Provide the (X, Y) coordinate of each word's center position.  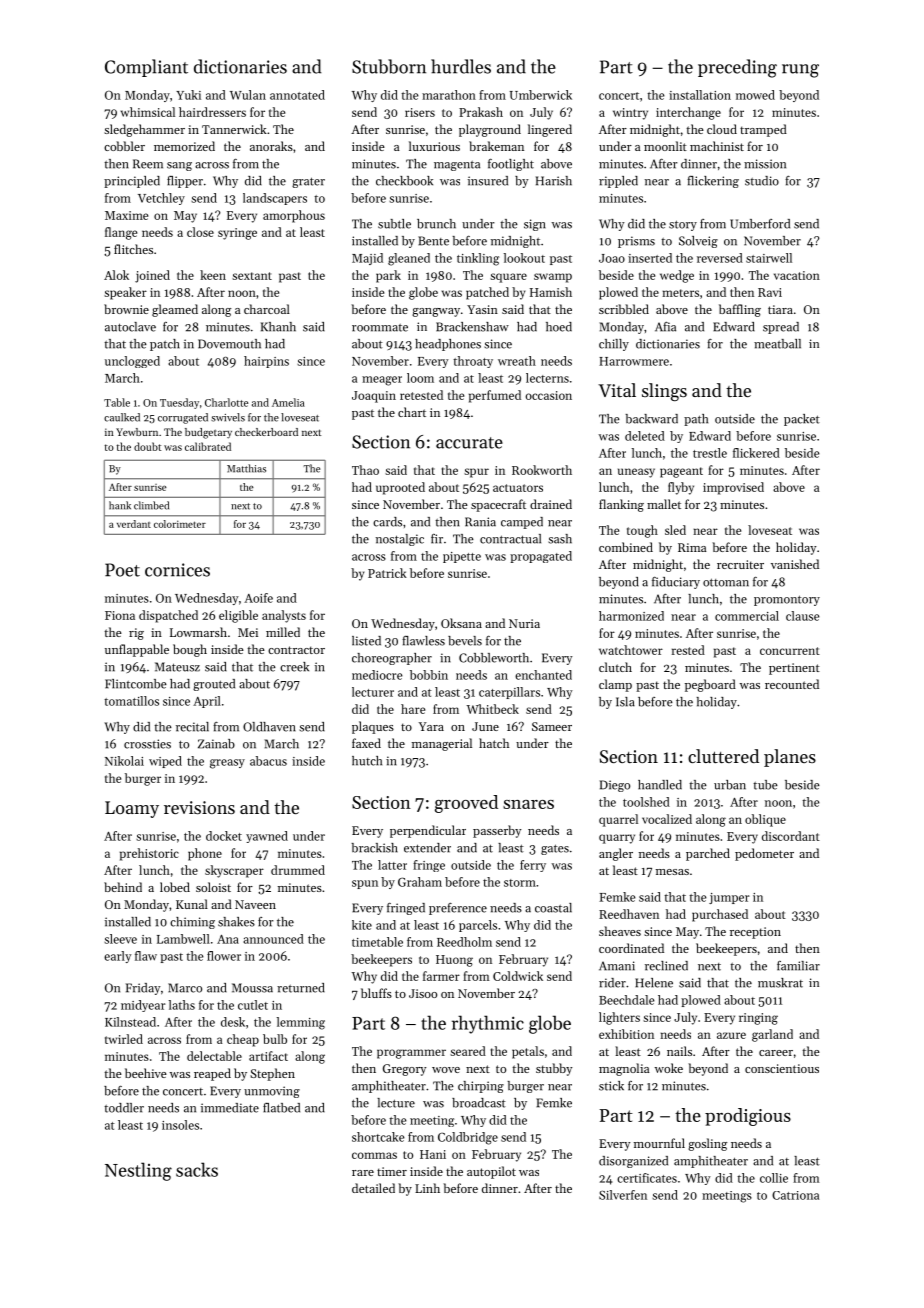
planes (790, 758)
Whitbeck (492, 709)
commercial (747, 616)
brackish (374, 848)
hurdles (461, 66)
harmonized (631, 616)
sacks (197, 1169)
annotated (297, 95)
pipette (462, 557)
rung (800, 71)
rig (136, 634)
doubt (147, 446)
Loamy (132, 809)
